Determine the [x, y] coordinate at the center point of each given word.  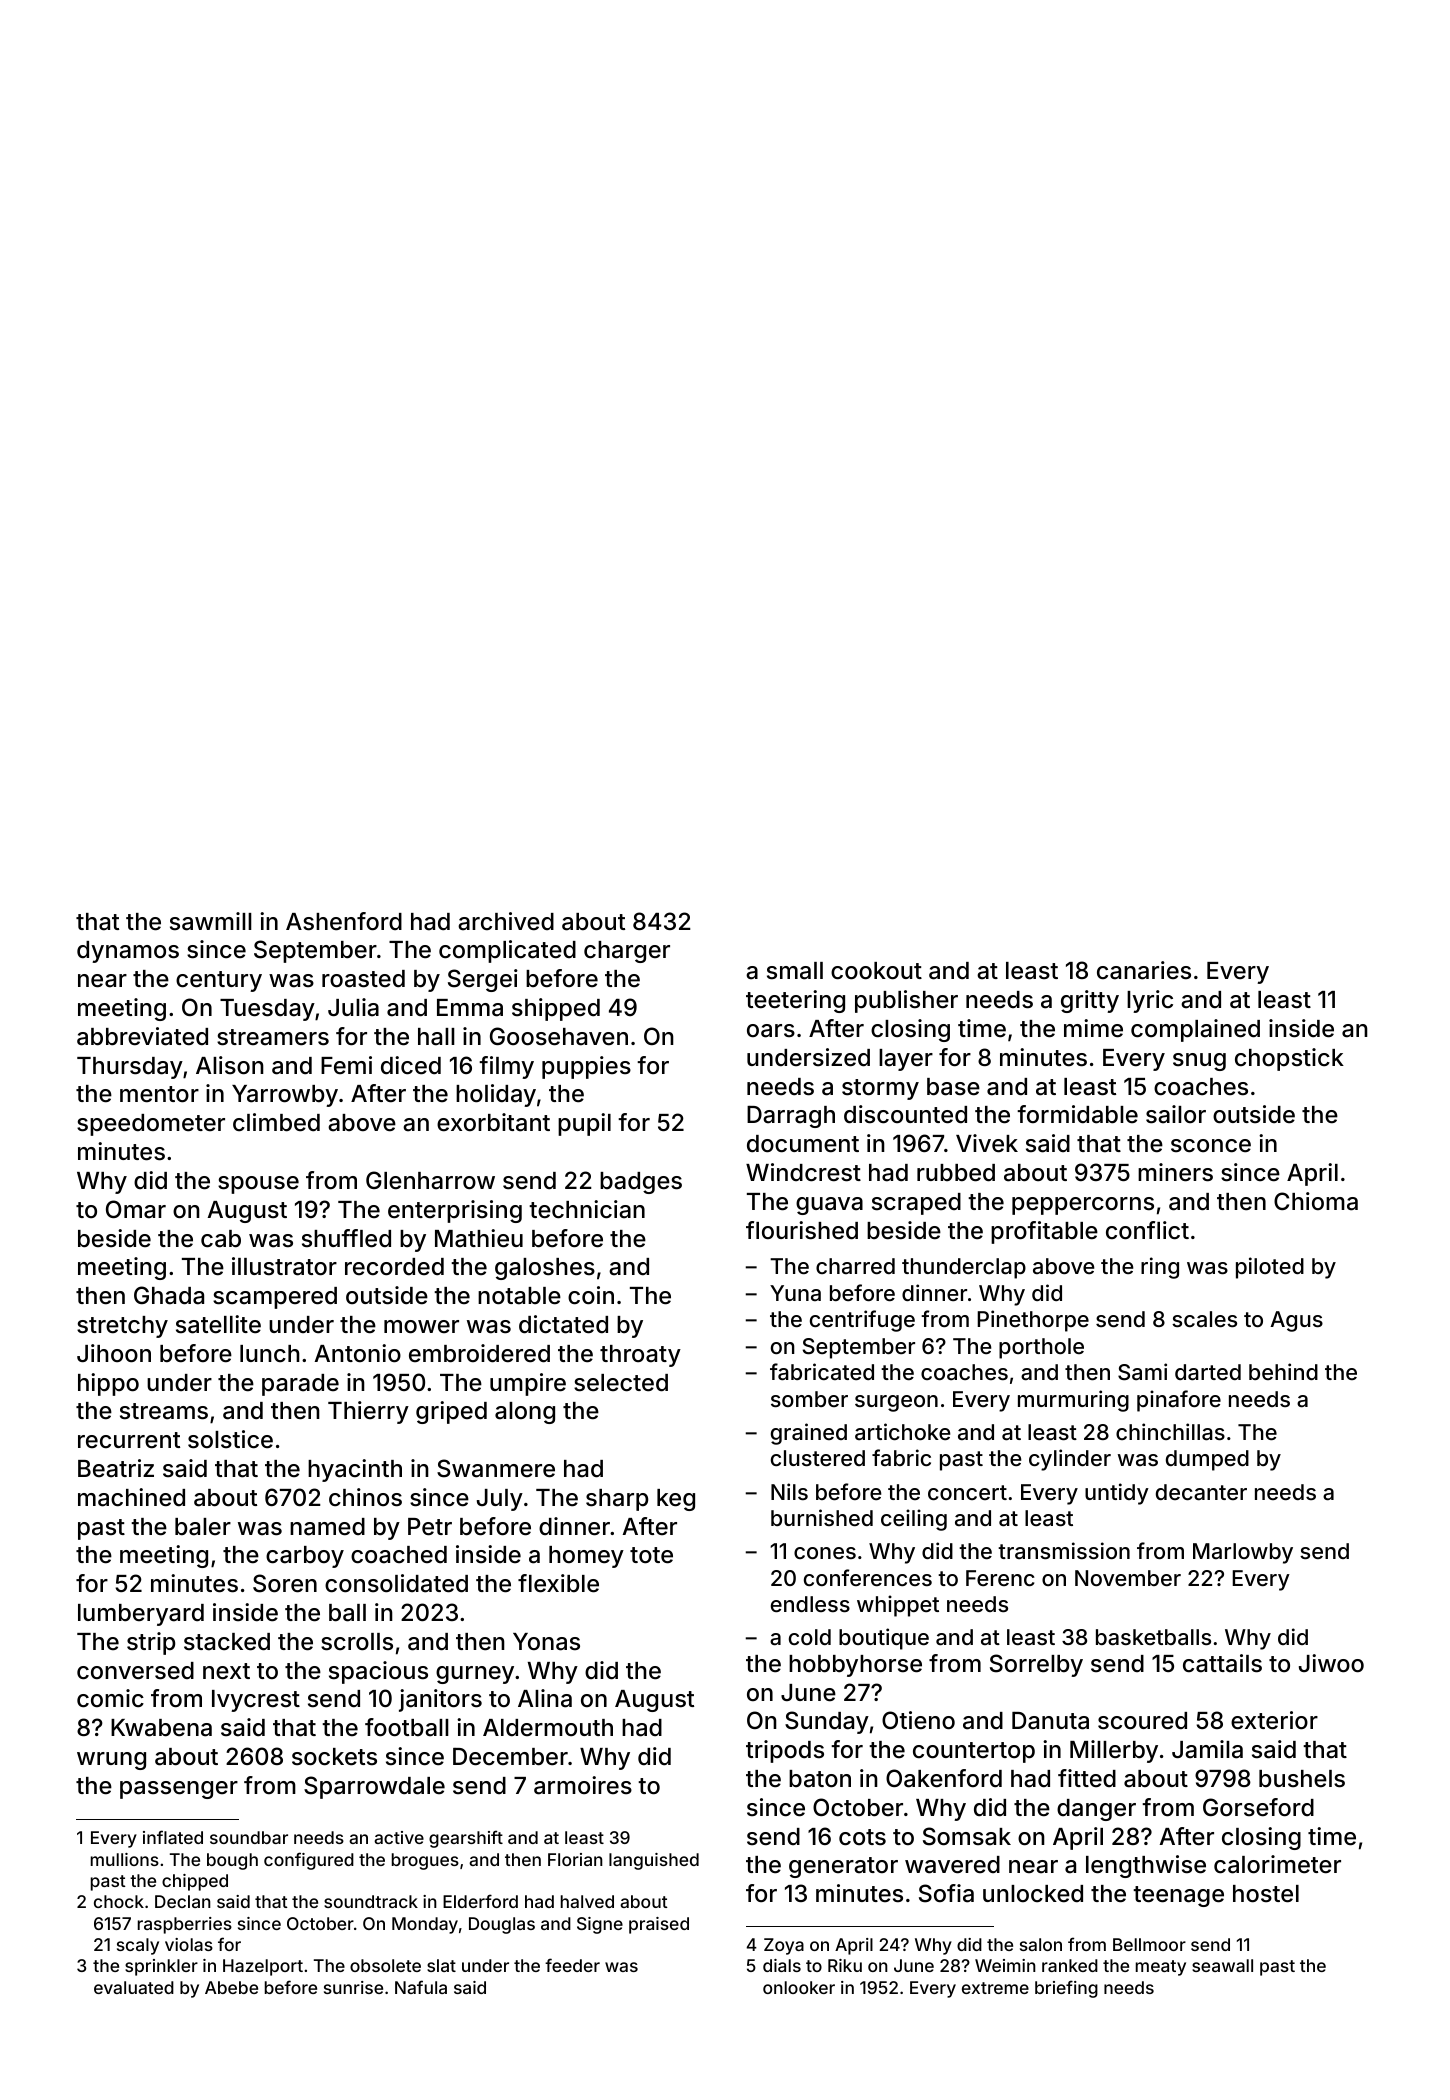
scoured [1142, 1721]
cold [810, 1637]
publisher [906, 1001]
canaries [1144, 970]
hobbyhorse [855, 1666]
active [399, 1837]
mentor [159, 1094]
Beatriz [116, 1468]
